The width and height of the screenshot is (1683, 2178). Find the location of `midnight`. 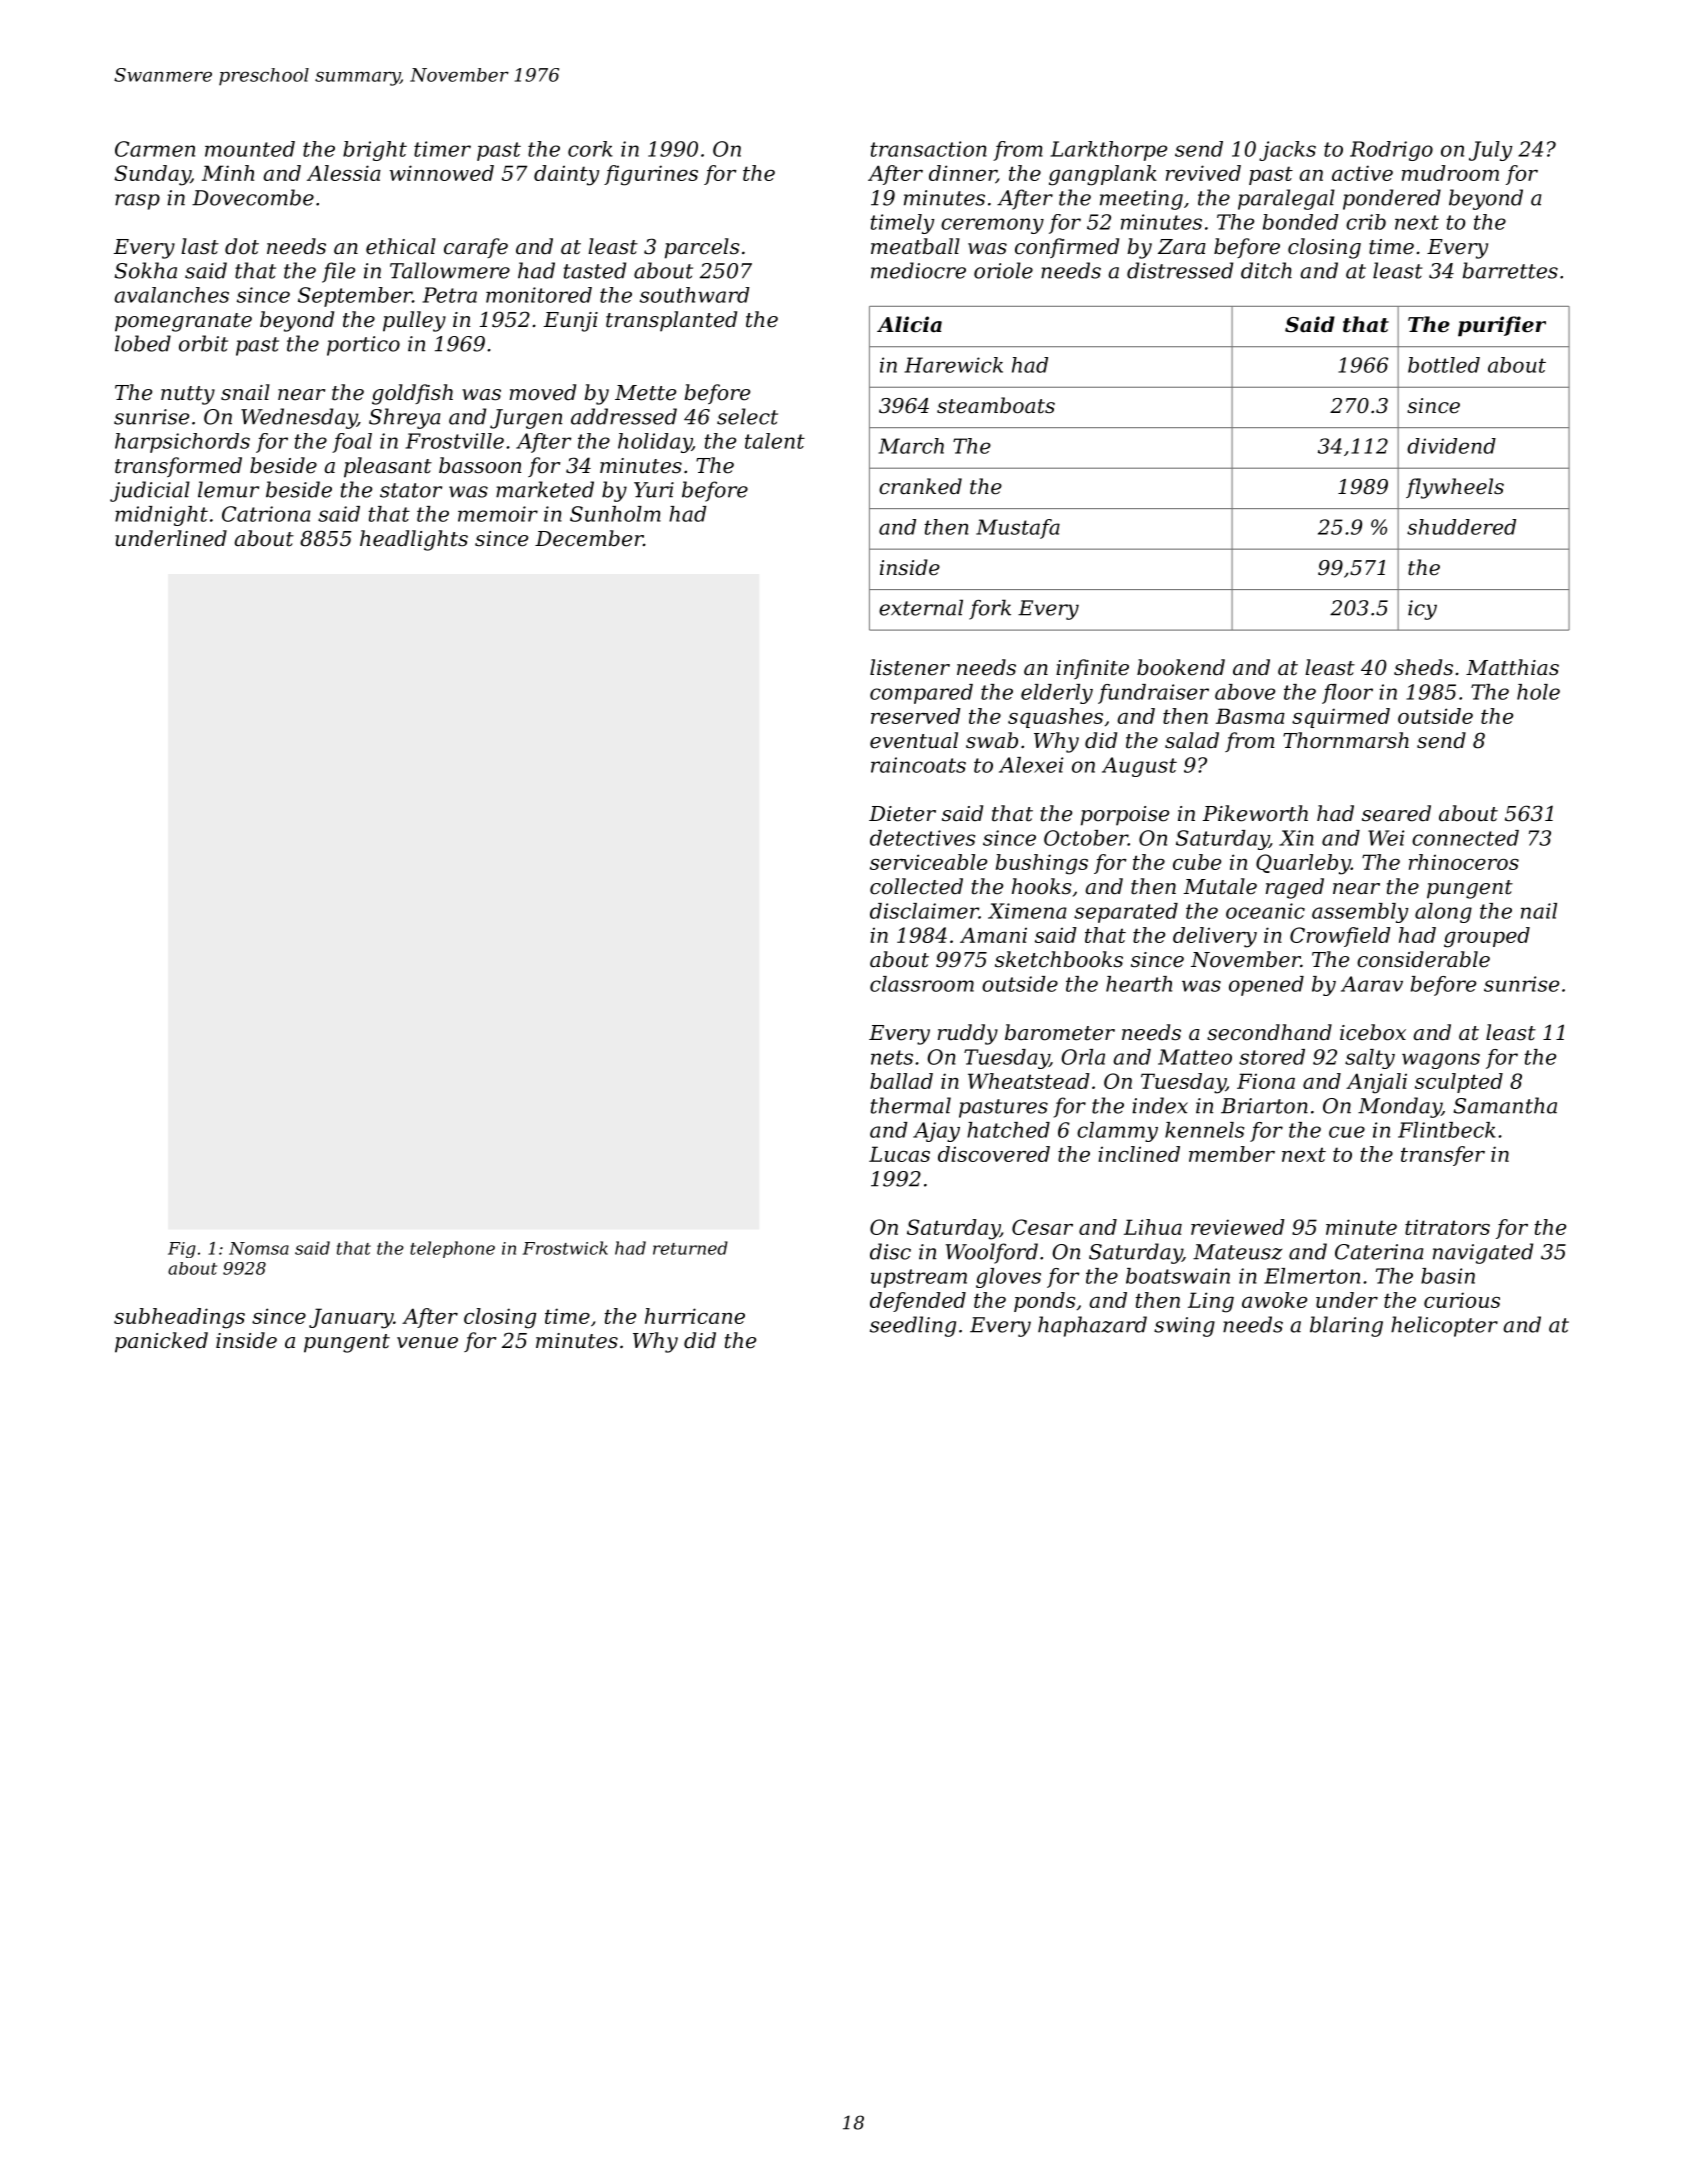

midnight is located at coordinates (161, 516).
